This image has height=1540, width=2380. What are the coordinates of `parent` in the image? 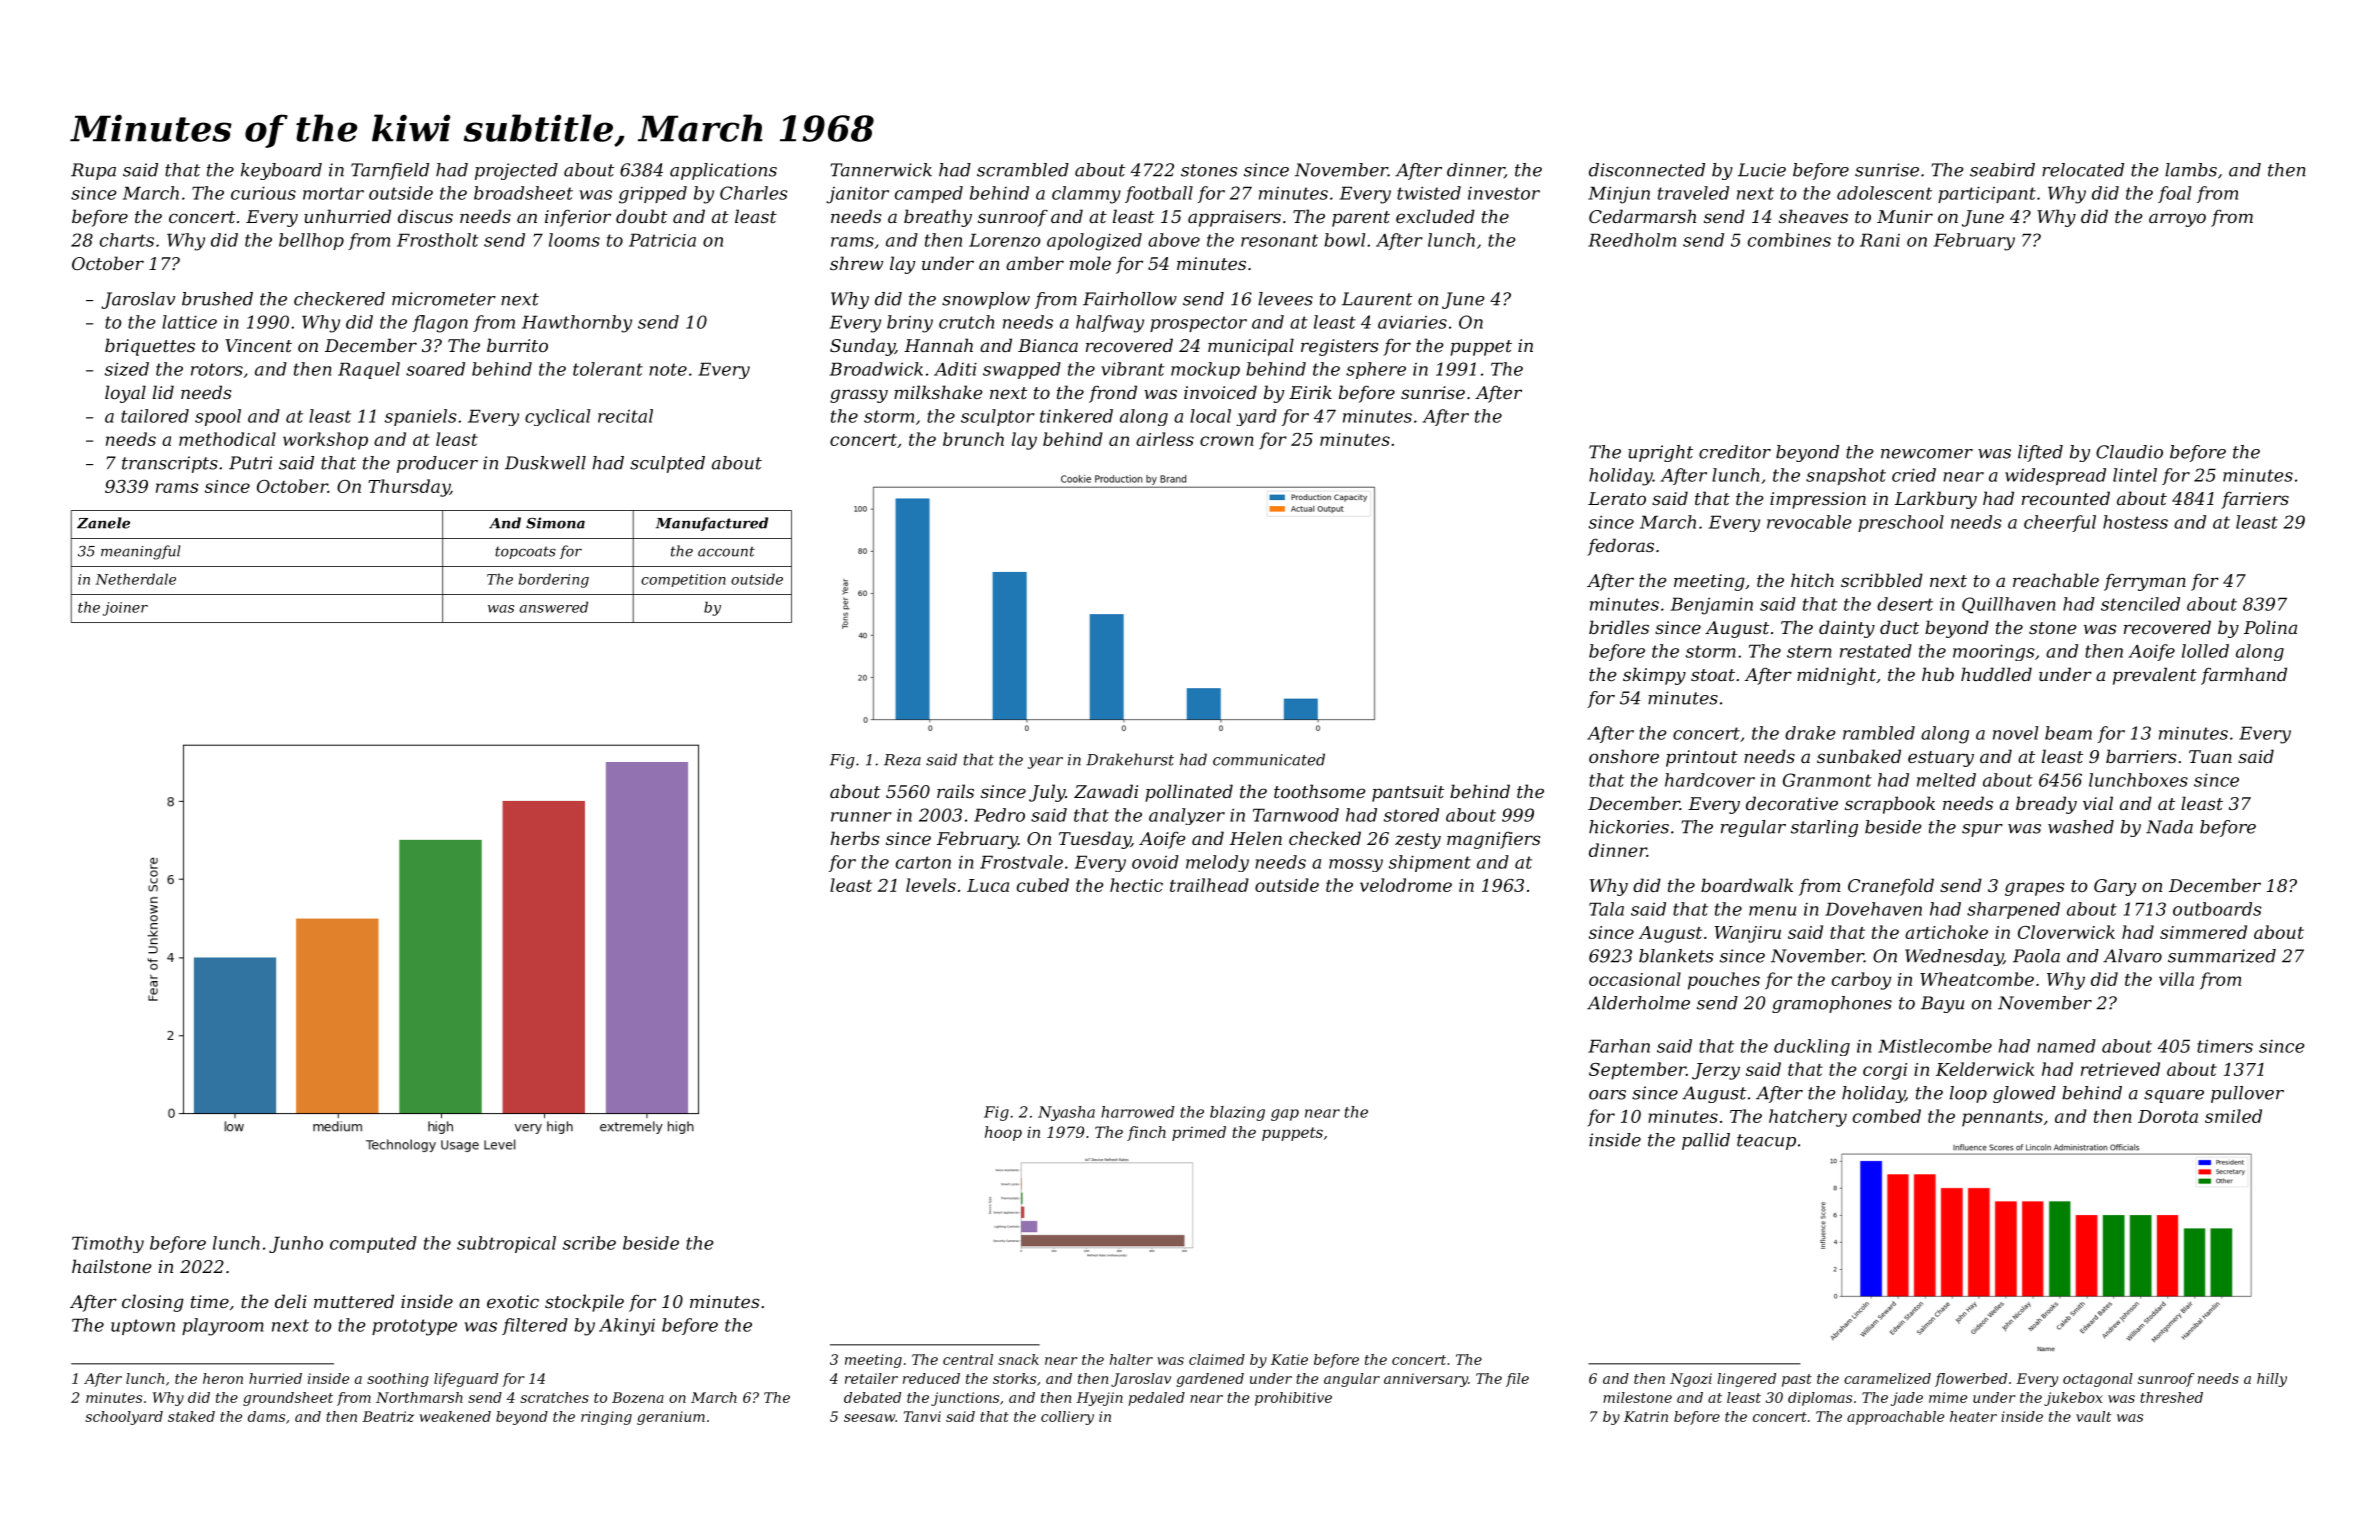 It's located at (1361, 219).
